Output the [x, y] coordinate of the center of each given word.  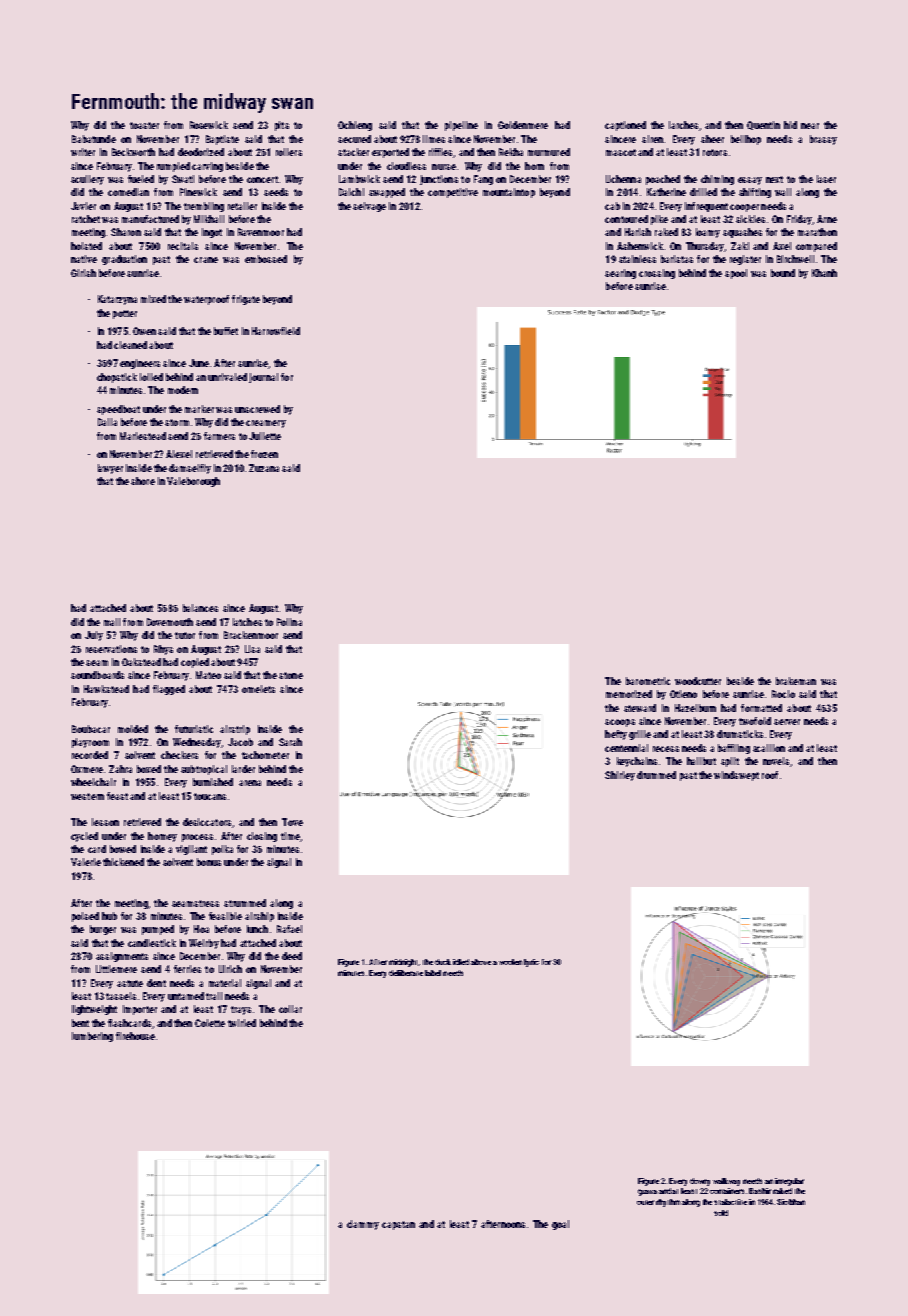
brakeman [796, 681]
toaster [144, 125]
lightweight [94, 1010]
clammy [363, 1225]
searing [620, 274]
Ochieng [355, 126]
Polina [289, 622]
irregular [789, 1182]
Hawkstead [106, 689]
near [810, 126]
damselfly [190, 469]
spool [736, 274]
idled [461, 962]
